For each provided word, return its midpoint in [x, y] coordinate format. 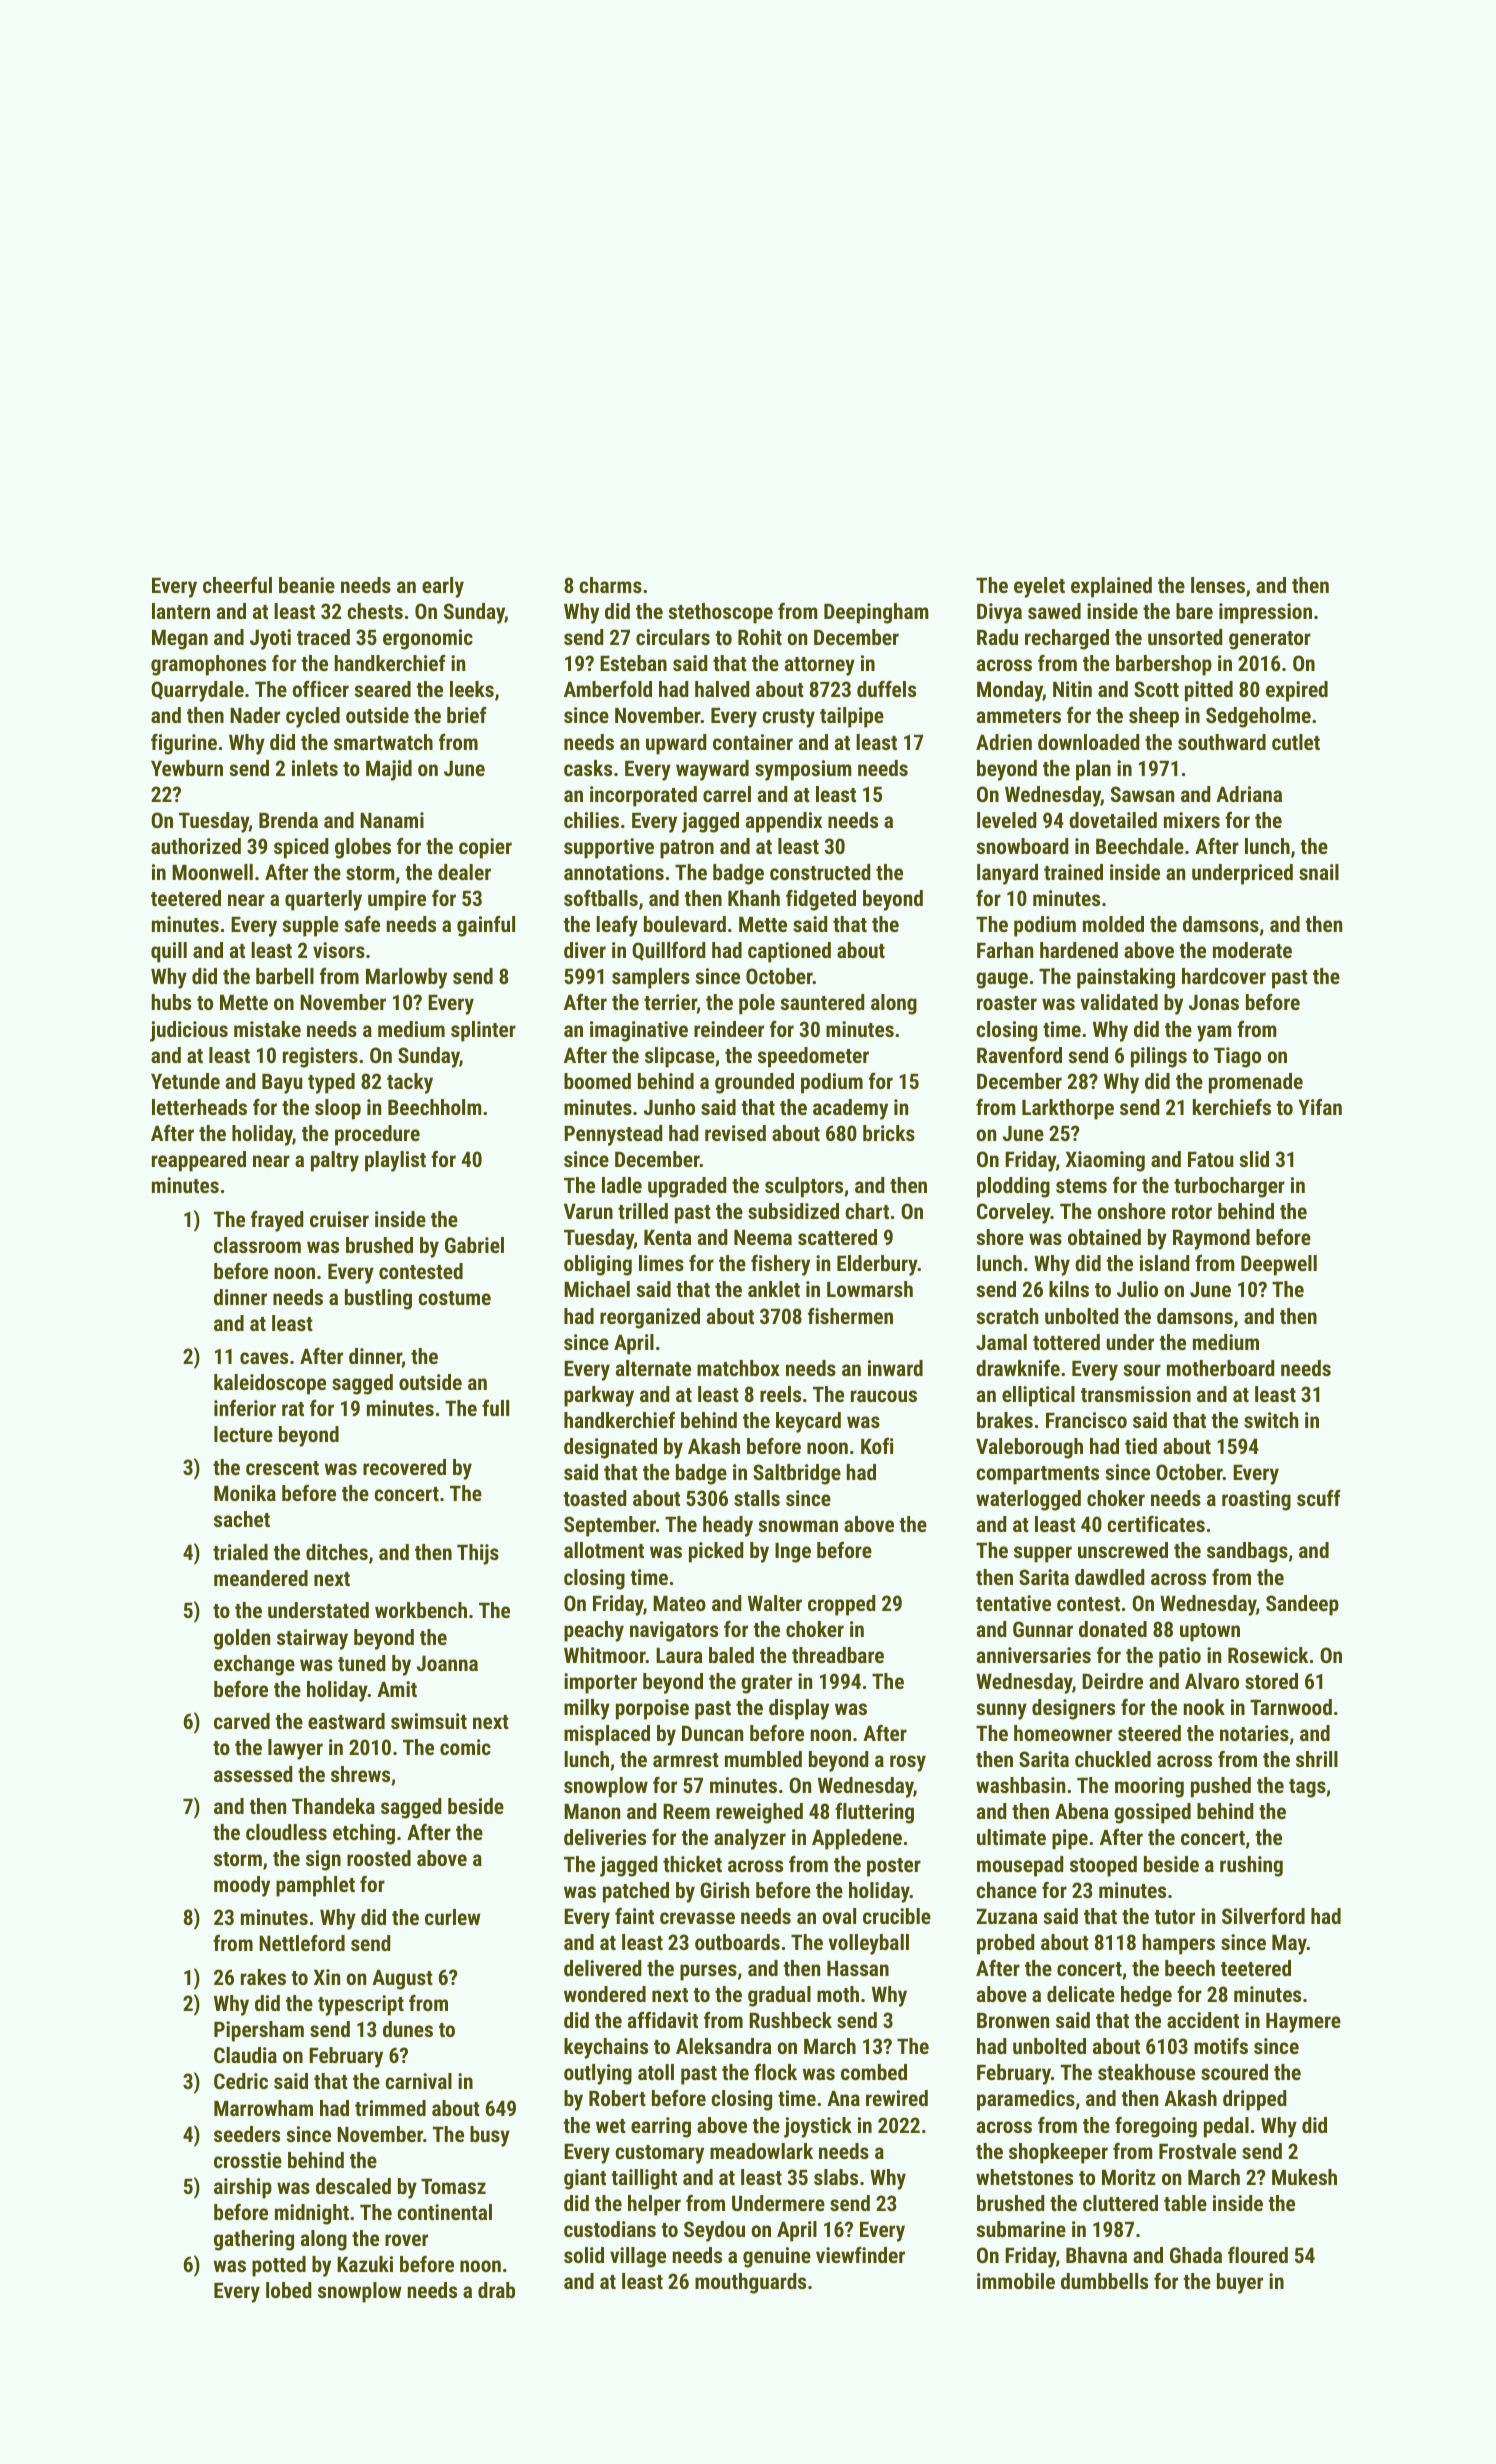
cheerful [237, 584]
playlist [395, 1161]
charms [610, 585]
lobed [289, 2290]
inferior [245, 1407]
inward [895, 1368]
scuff [1319, 1498]
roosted [379, 1858]
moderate [1252, 950]
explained [1111, 587]
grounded [754, 1083]
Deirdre [1112, 1681]
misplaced [607, 1735]
